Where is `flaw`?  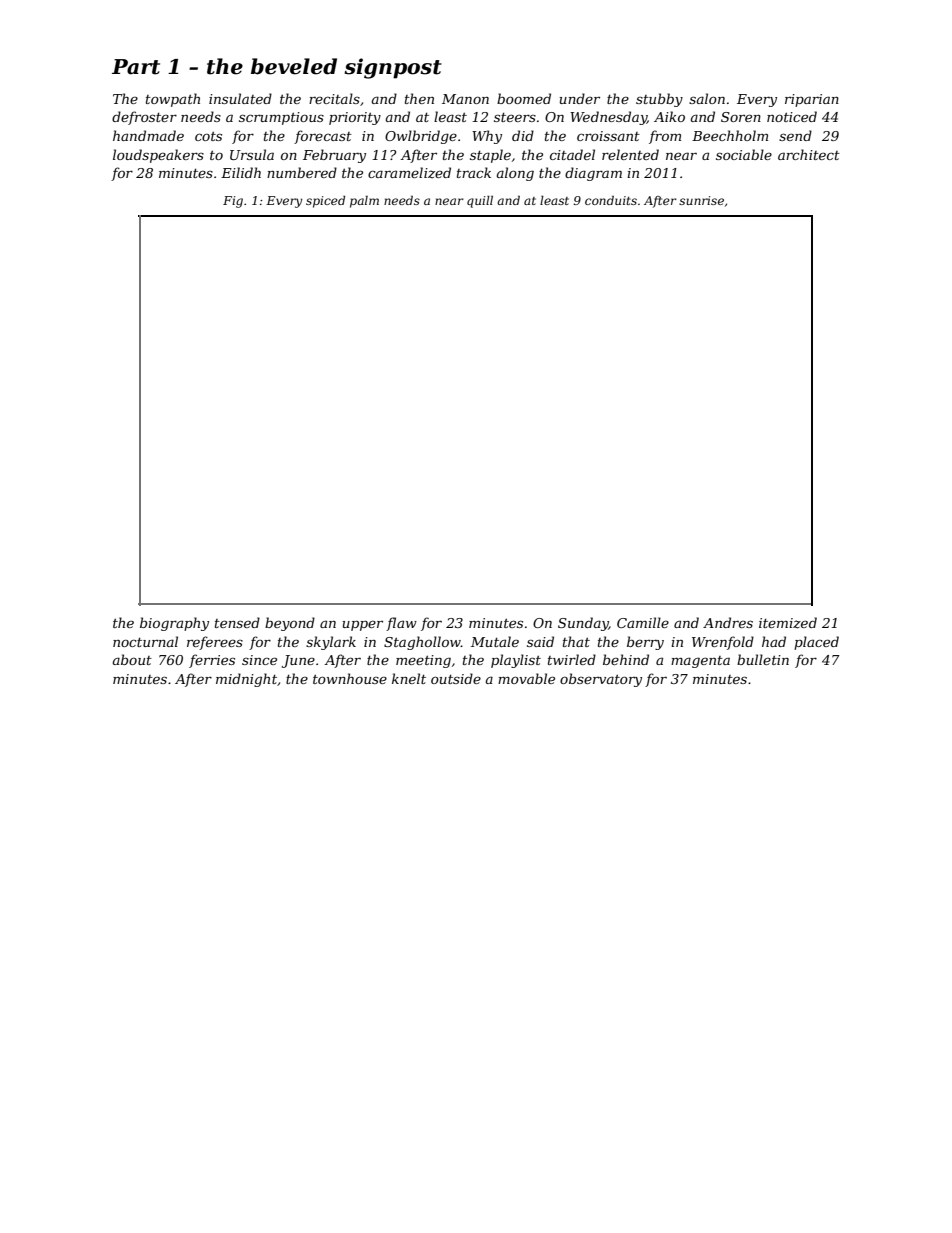
flaw is located at coordinates (401, 624).
